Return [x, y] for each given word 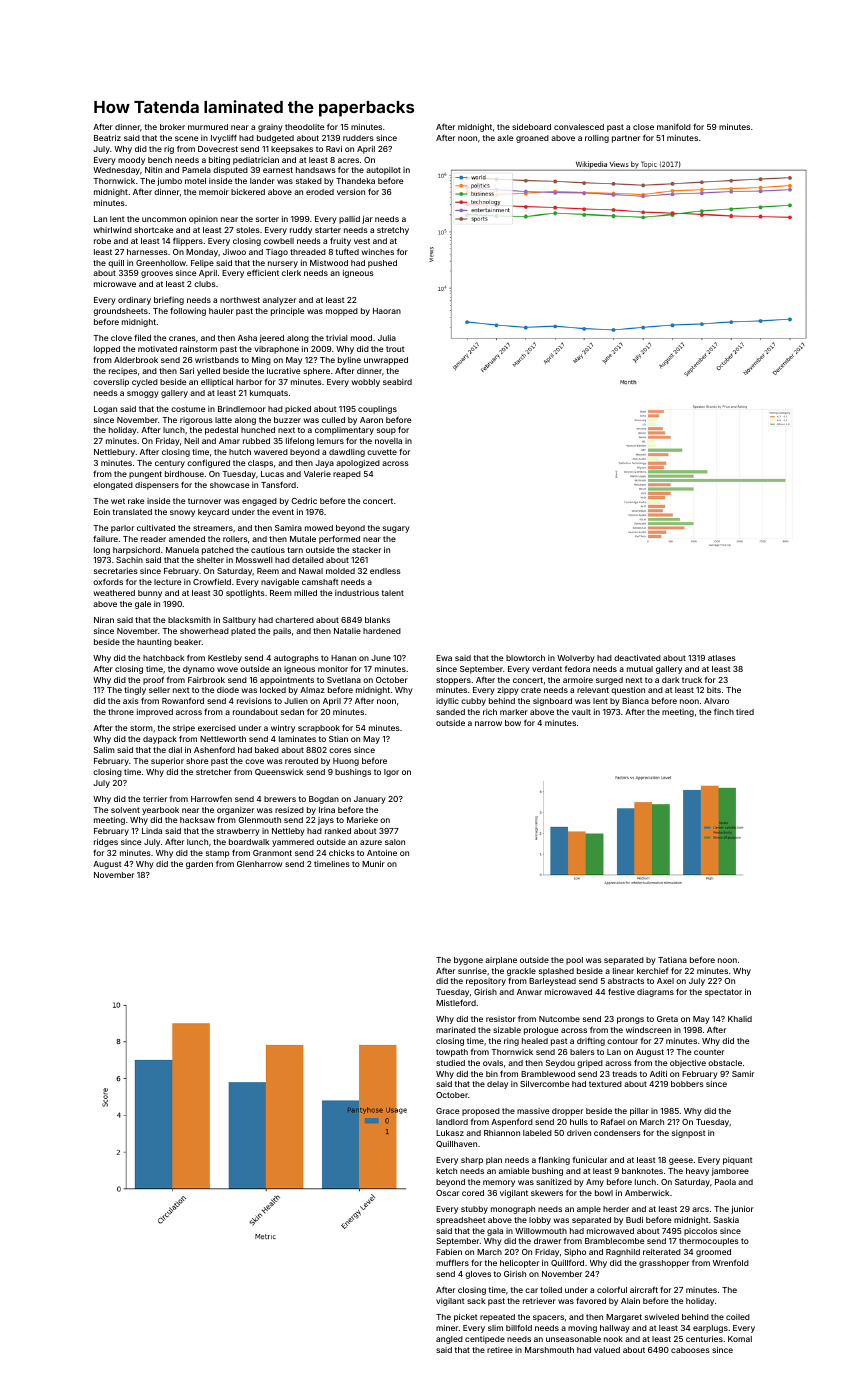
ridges [106, 843]
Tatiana [672, 960]
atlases [722, 658]
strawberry [238, 832]
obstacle [725, 1063]
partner [626, 139]
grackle [521, 972]
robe [102, 241]
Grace [448, 1111]
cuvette [382, 452]
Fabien [449, 1252]
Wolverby [576, 659]
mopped [342, 312]
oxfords [108, 582]
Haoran [387, 311]
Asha [247, 338]
